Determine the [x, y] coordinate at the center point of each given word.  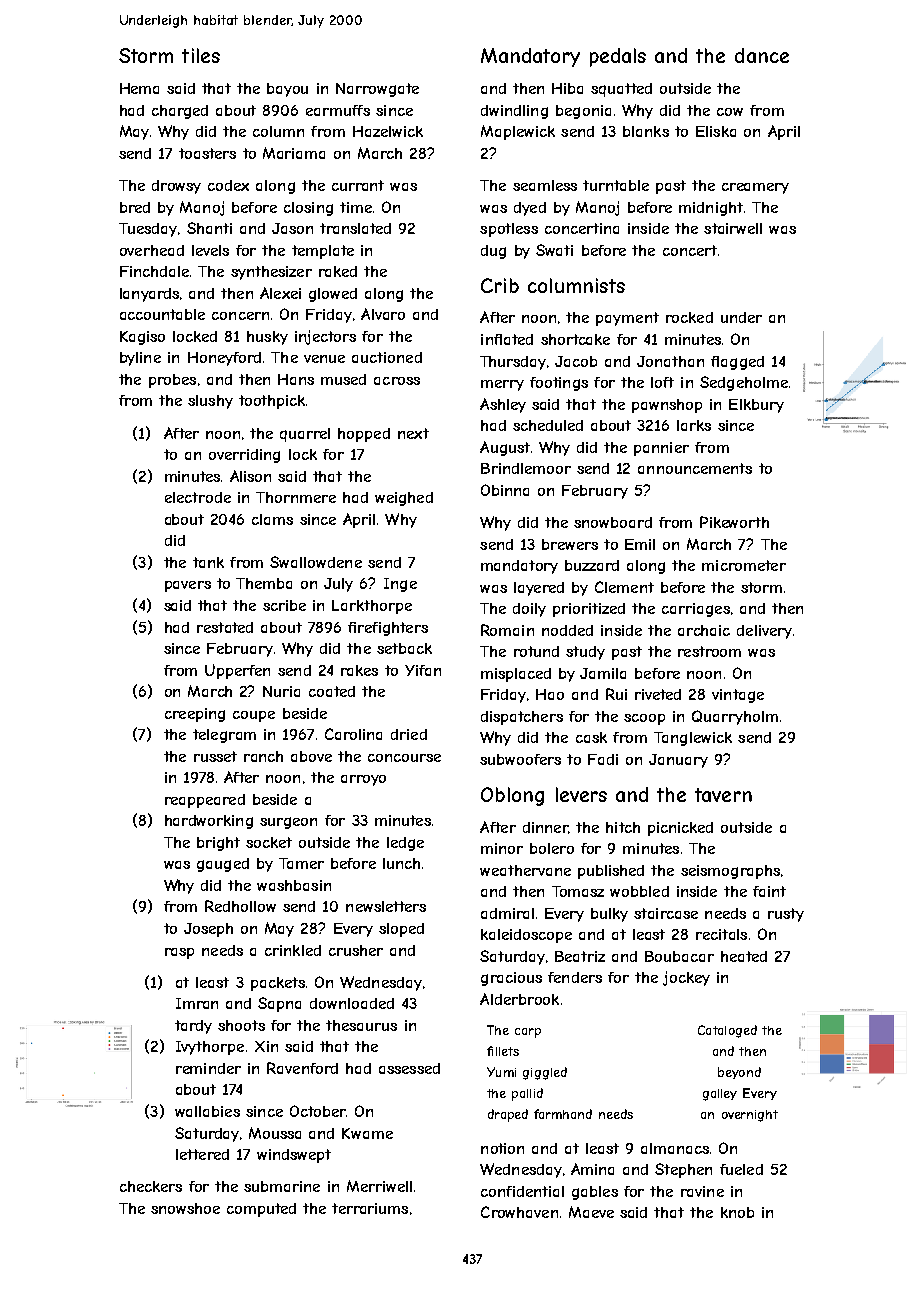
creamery [755, 188]
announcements [695, 468]
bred [135, 207]
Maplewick [518, 132]
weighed [404, 499]
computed [261, 1210]
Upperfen [237, 671]
